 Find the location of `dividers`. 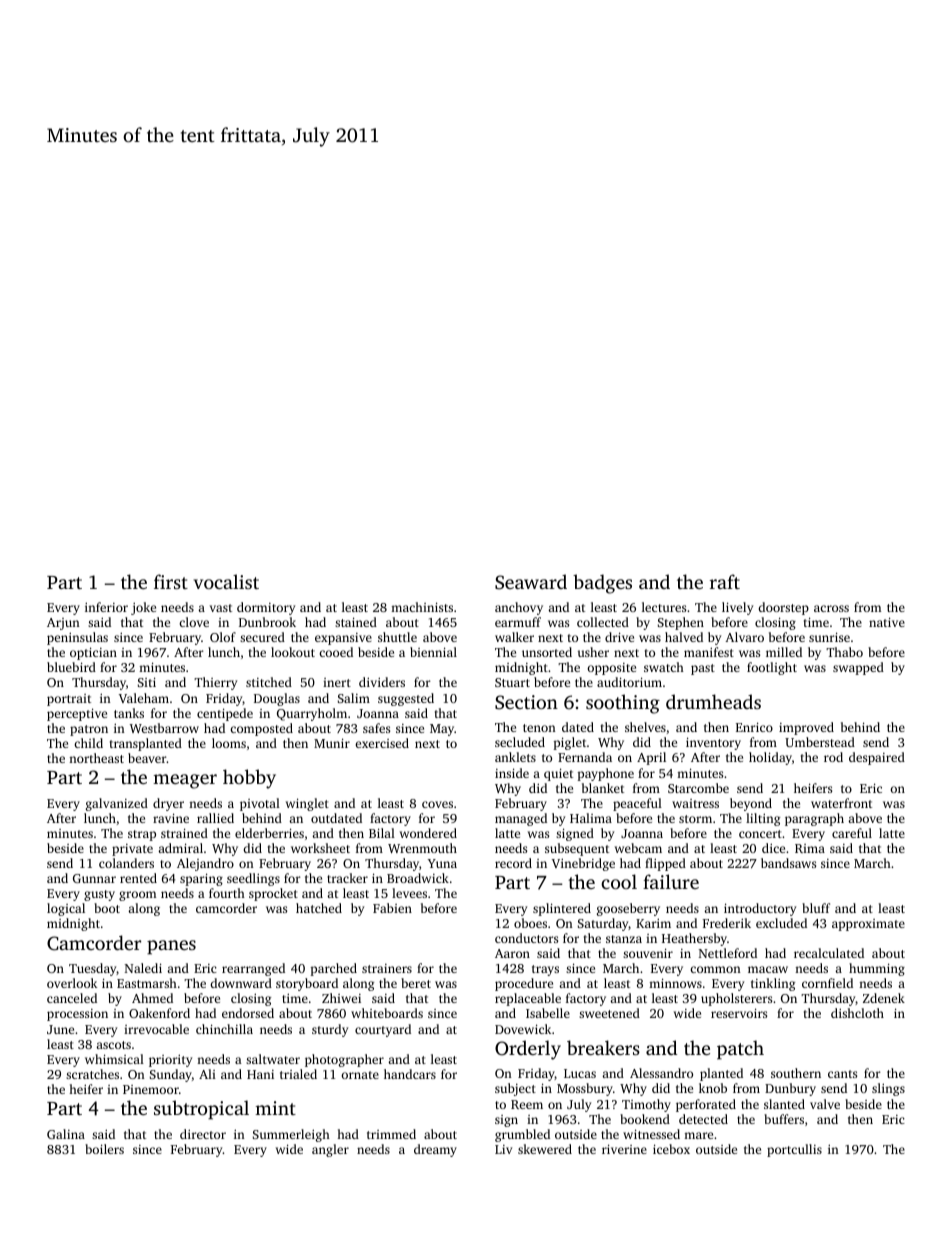

dividers is located at coordinates (382, 682).
